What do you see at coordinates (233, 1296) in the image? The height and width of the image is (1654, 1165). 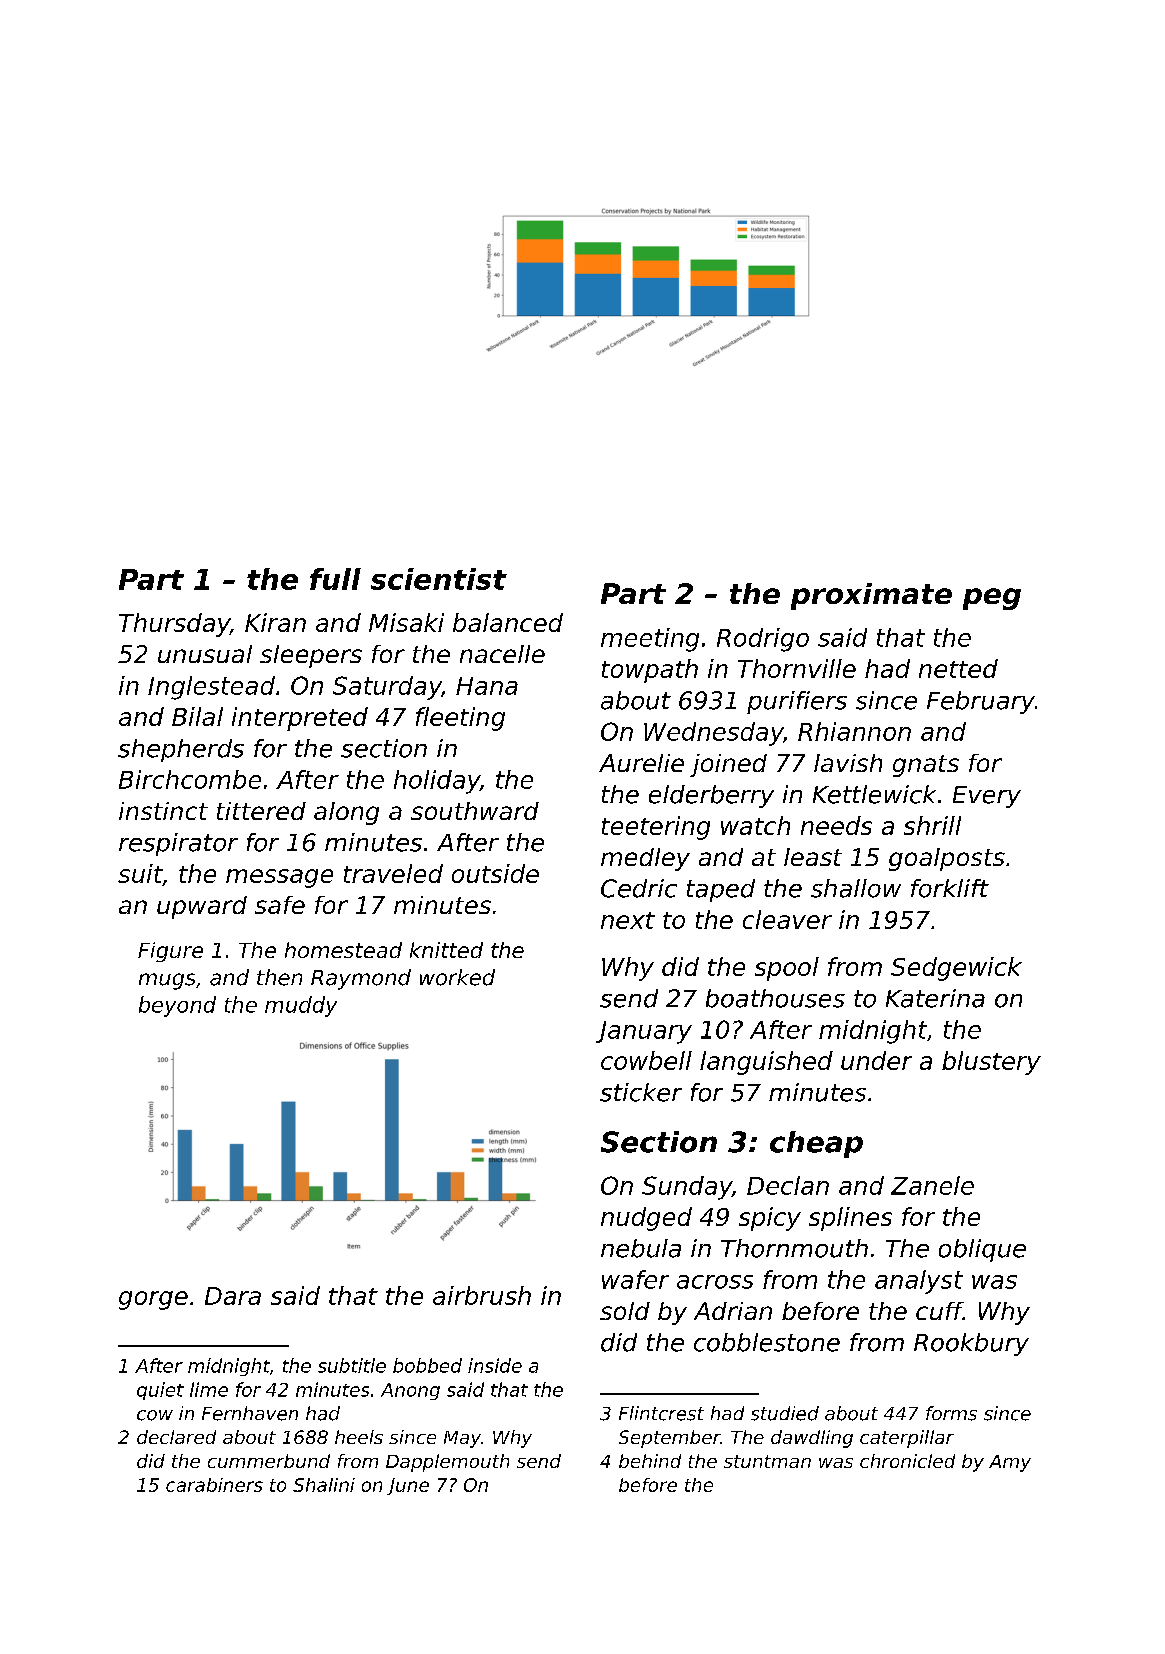 I see `Dara` at bounding box center [233, 1296].
